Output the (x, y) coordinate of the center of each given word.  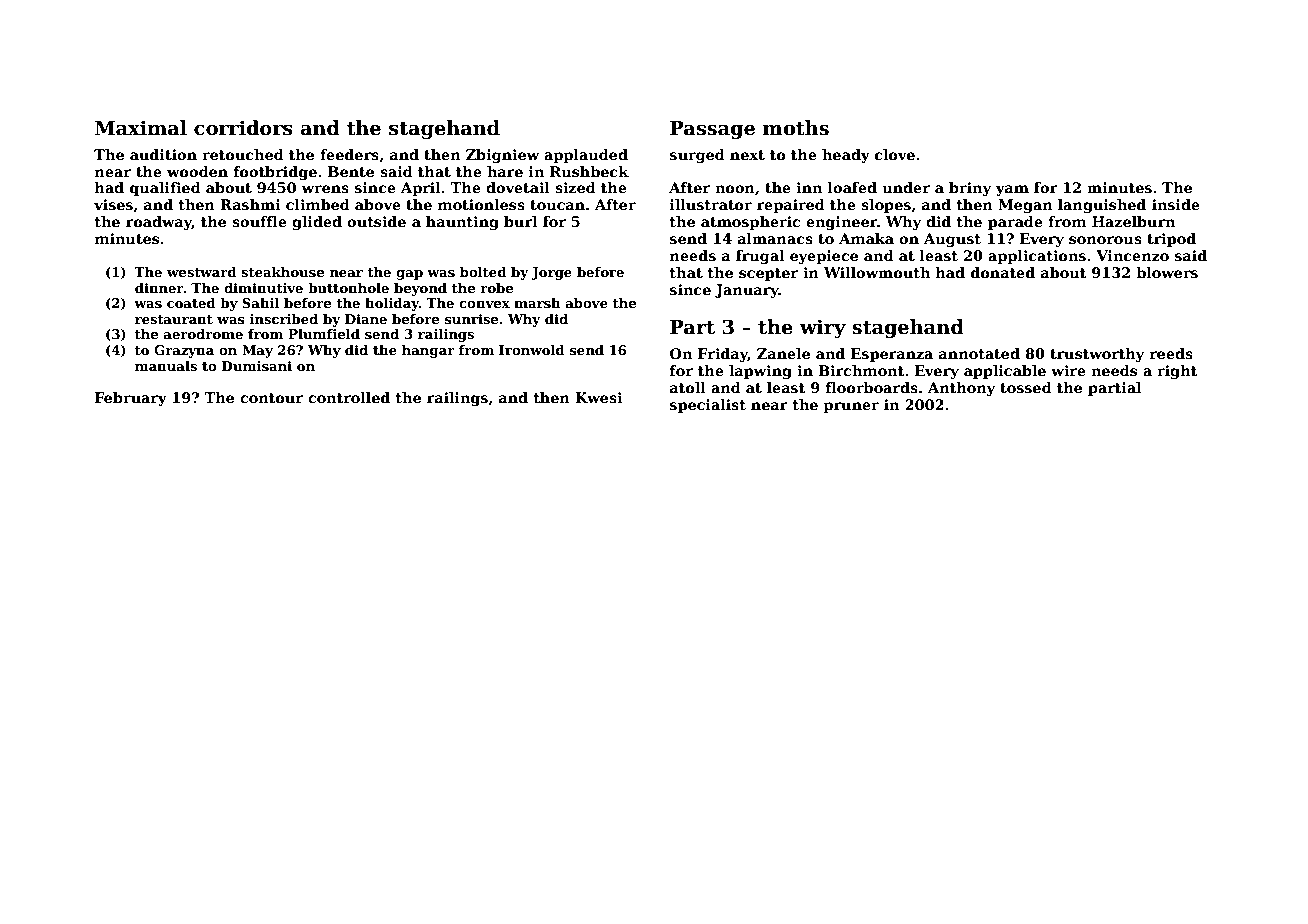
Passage (712, 130)
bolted (483, 272)
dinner (159, 288)
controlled (349, 397)
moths (796, 128)
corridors (243, 128)
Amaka (866, 238)
